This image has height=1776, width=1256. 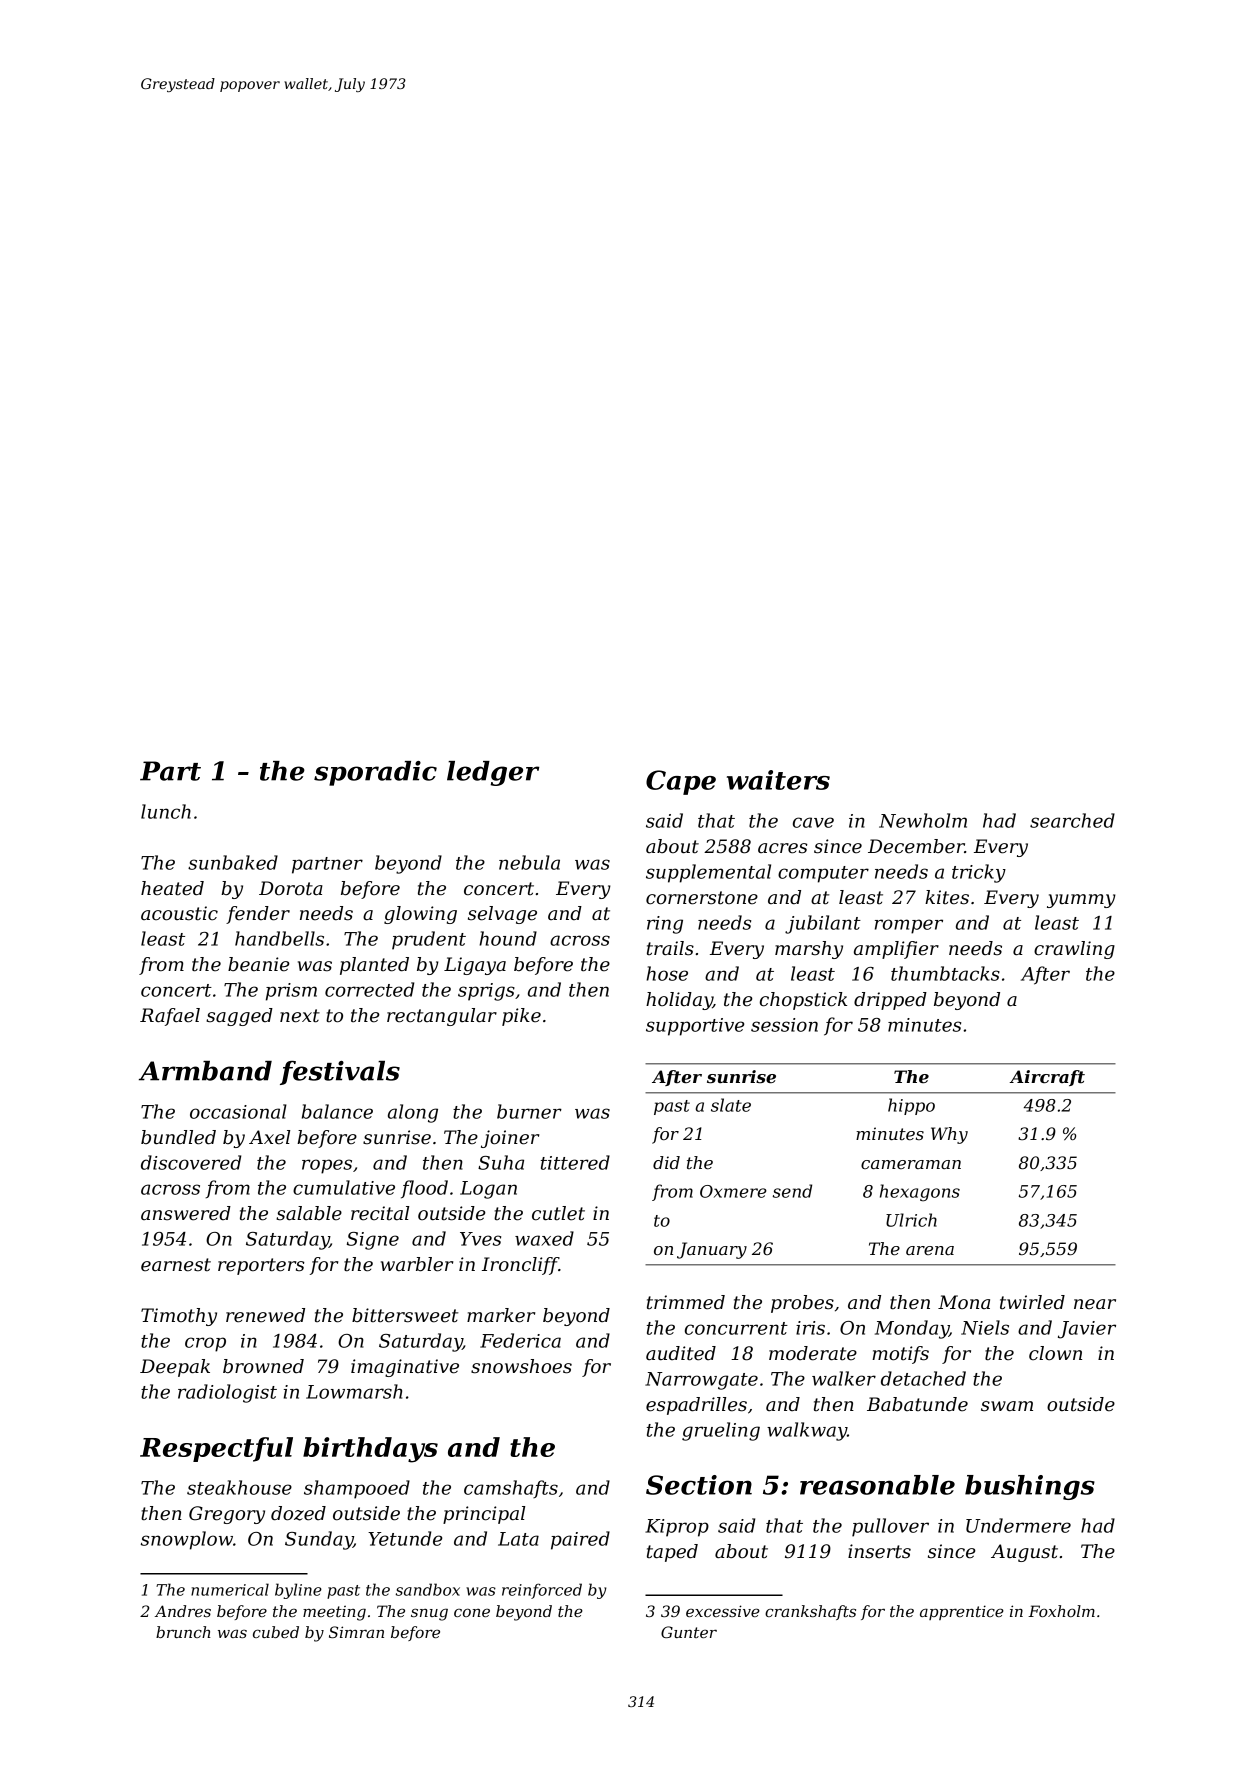 What do you see at coordinates (472, 1612) in the image?
I see `cone` at bounding box center [472, 1612].
